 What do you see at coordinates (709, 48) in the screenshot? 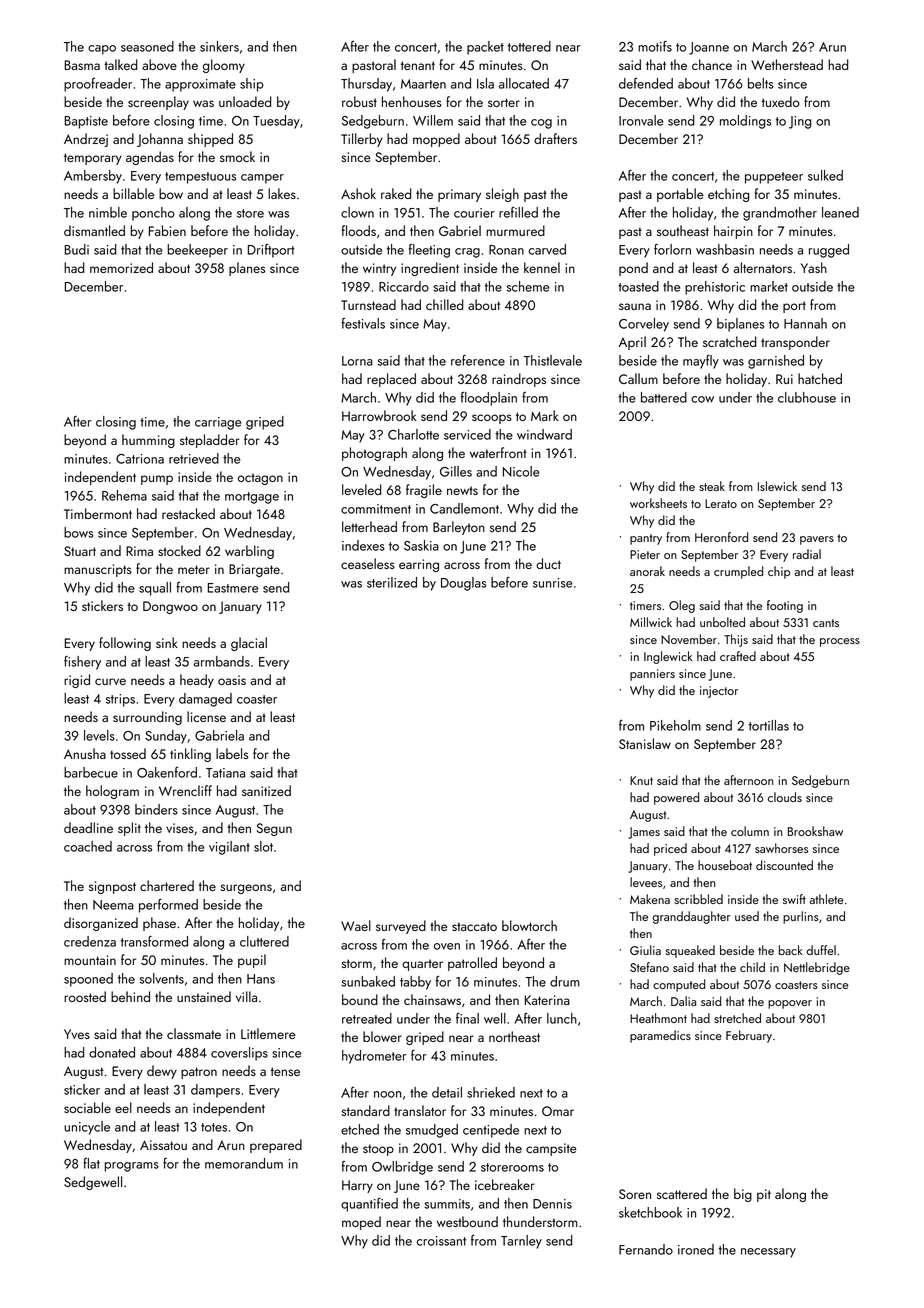
I see `Joanne` at bounding box center [709, 48].
